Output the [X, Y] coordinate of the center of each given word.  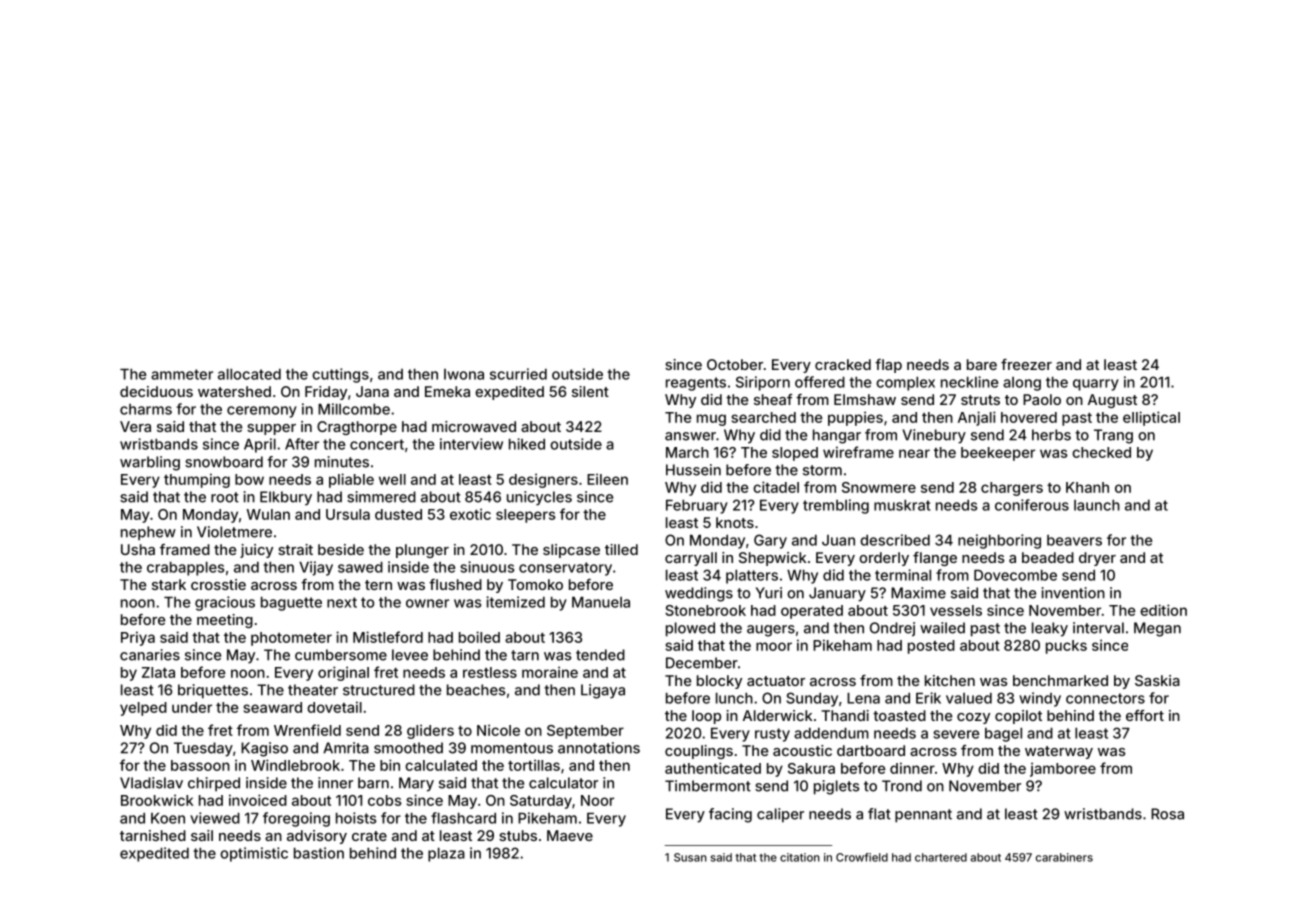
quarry [1096, 385]
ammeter [182, 374]
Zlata [158, 672]
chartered [941, 857]
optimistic [254, 854]
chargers [1012, 489]
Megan [1157, 629]
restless [490, 672]
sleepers [526, 516]
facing [730, 815]
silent [590, 391]
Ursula [348, 514]
